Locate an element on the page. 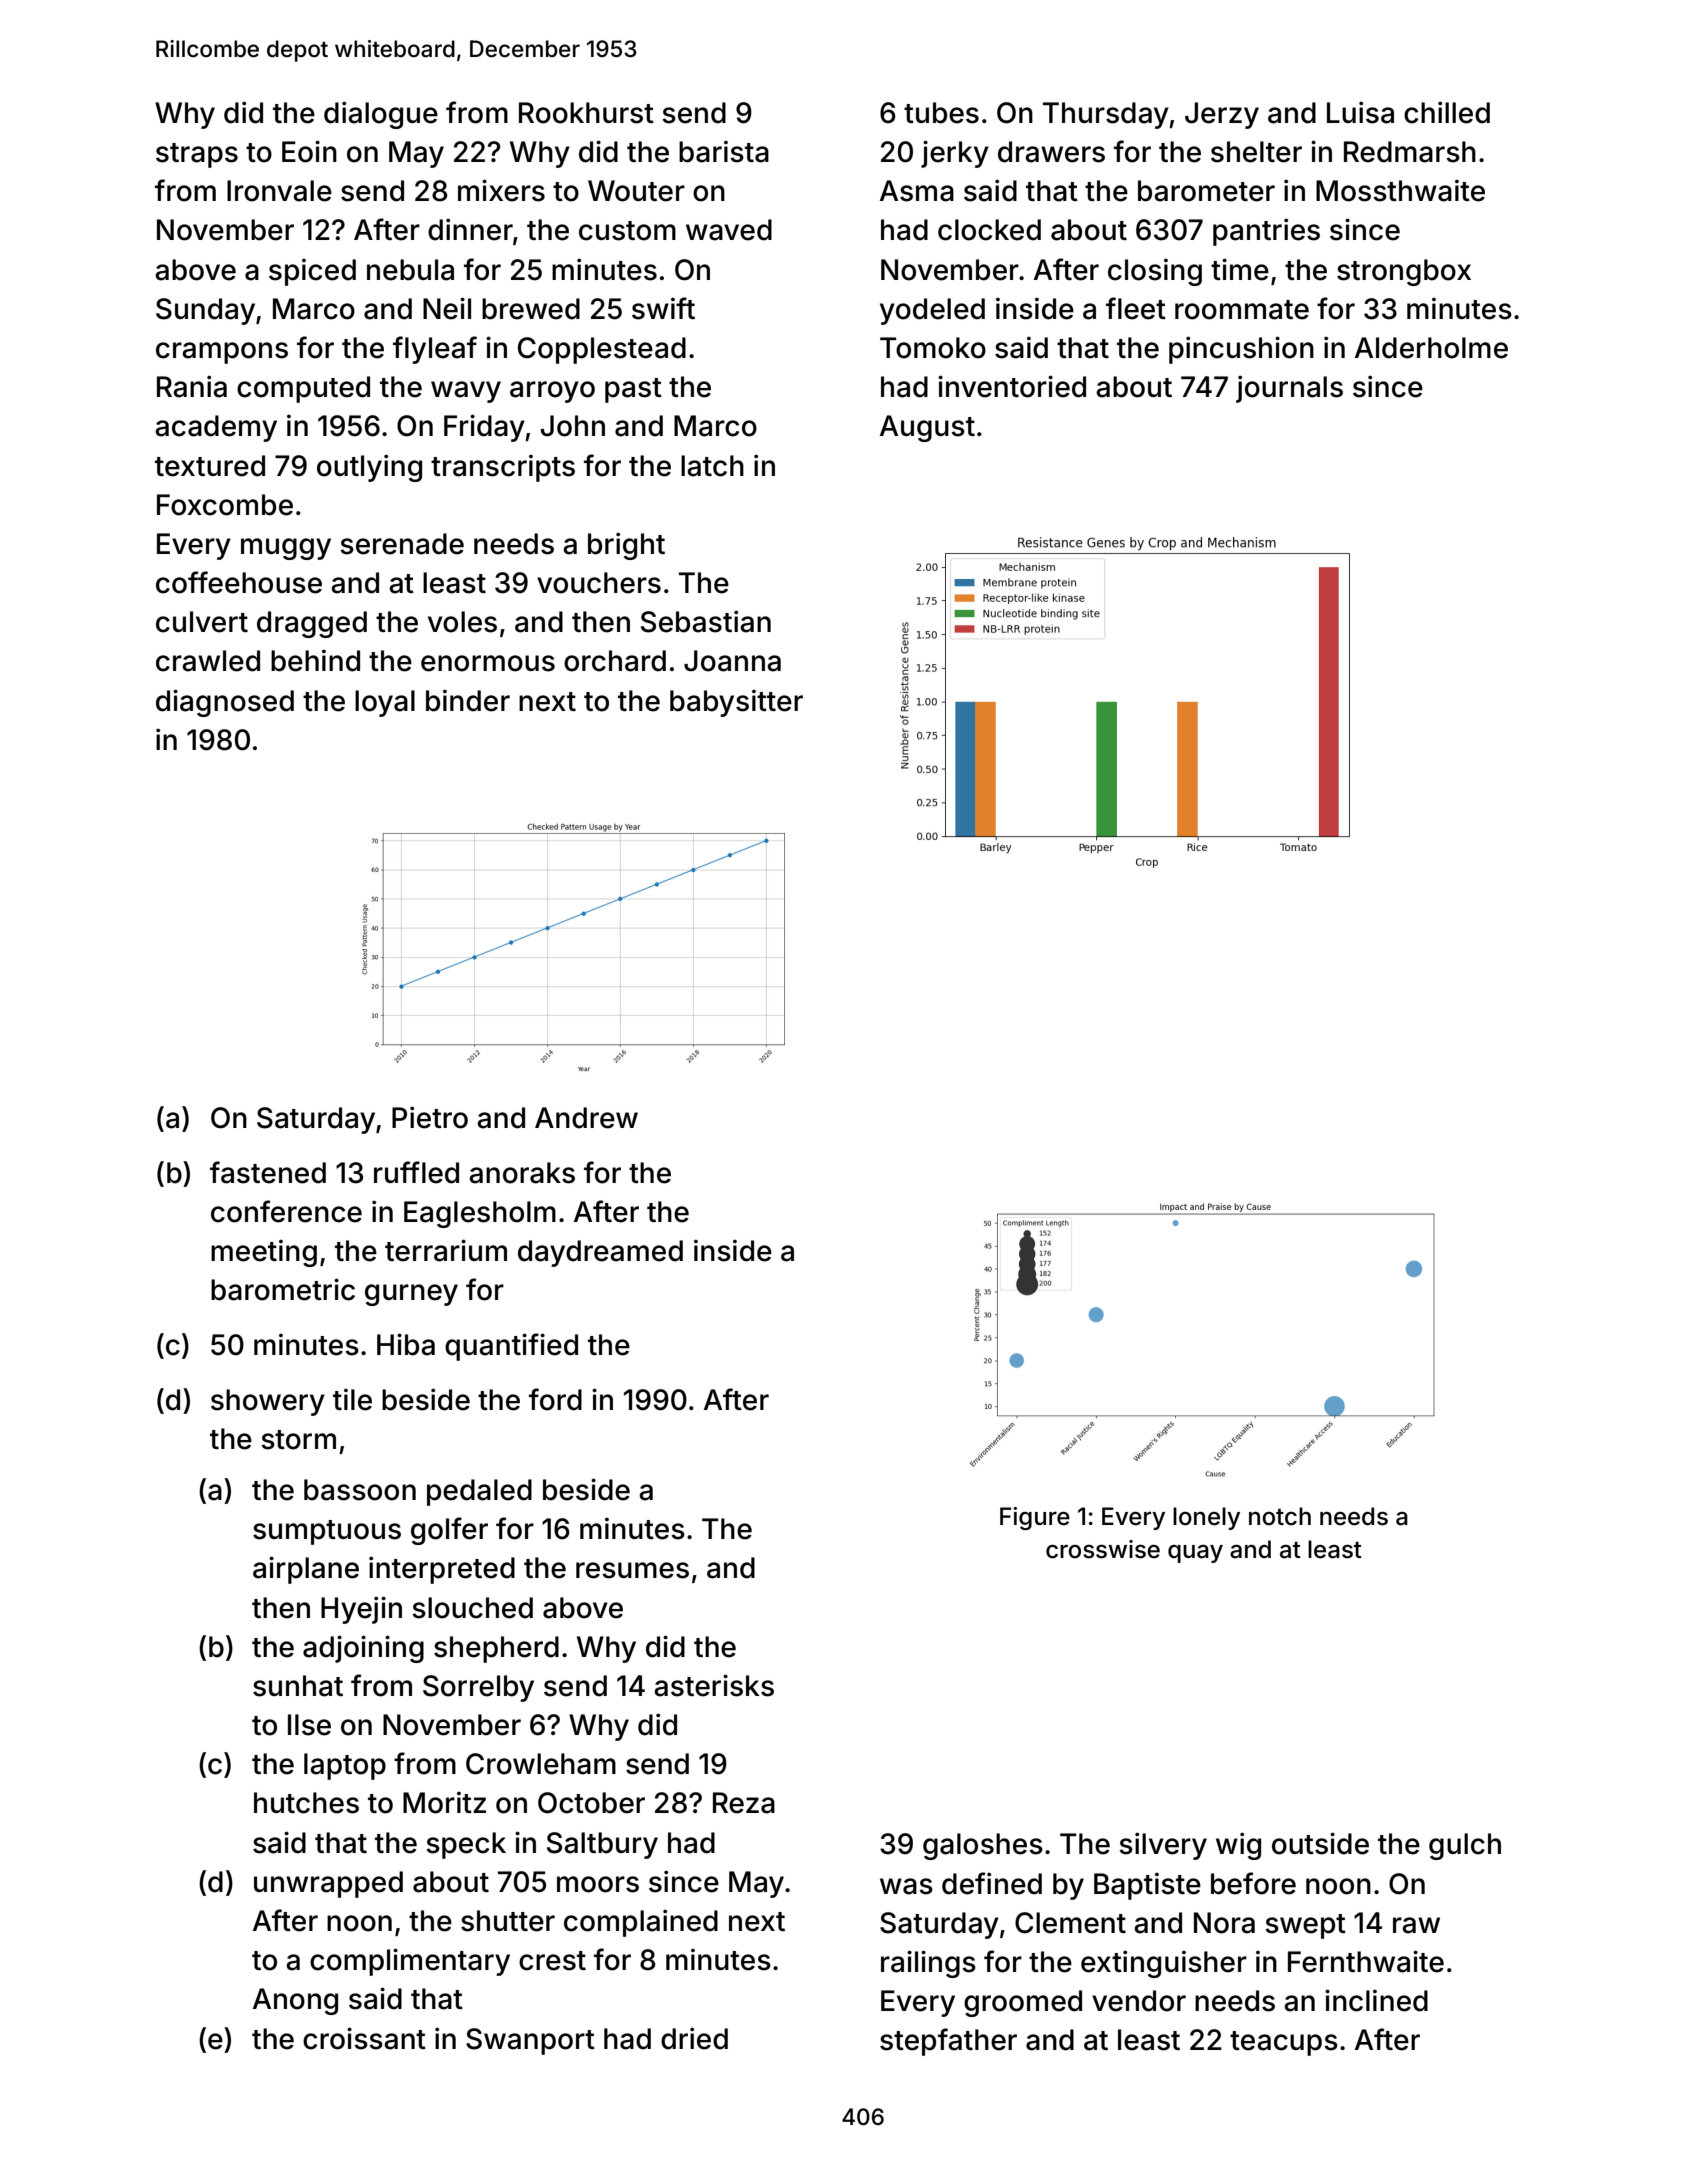 The image size is (1683, 2178). notch is located at coordinates (1280, 1516).
